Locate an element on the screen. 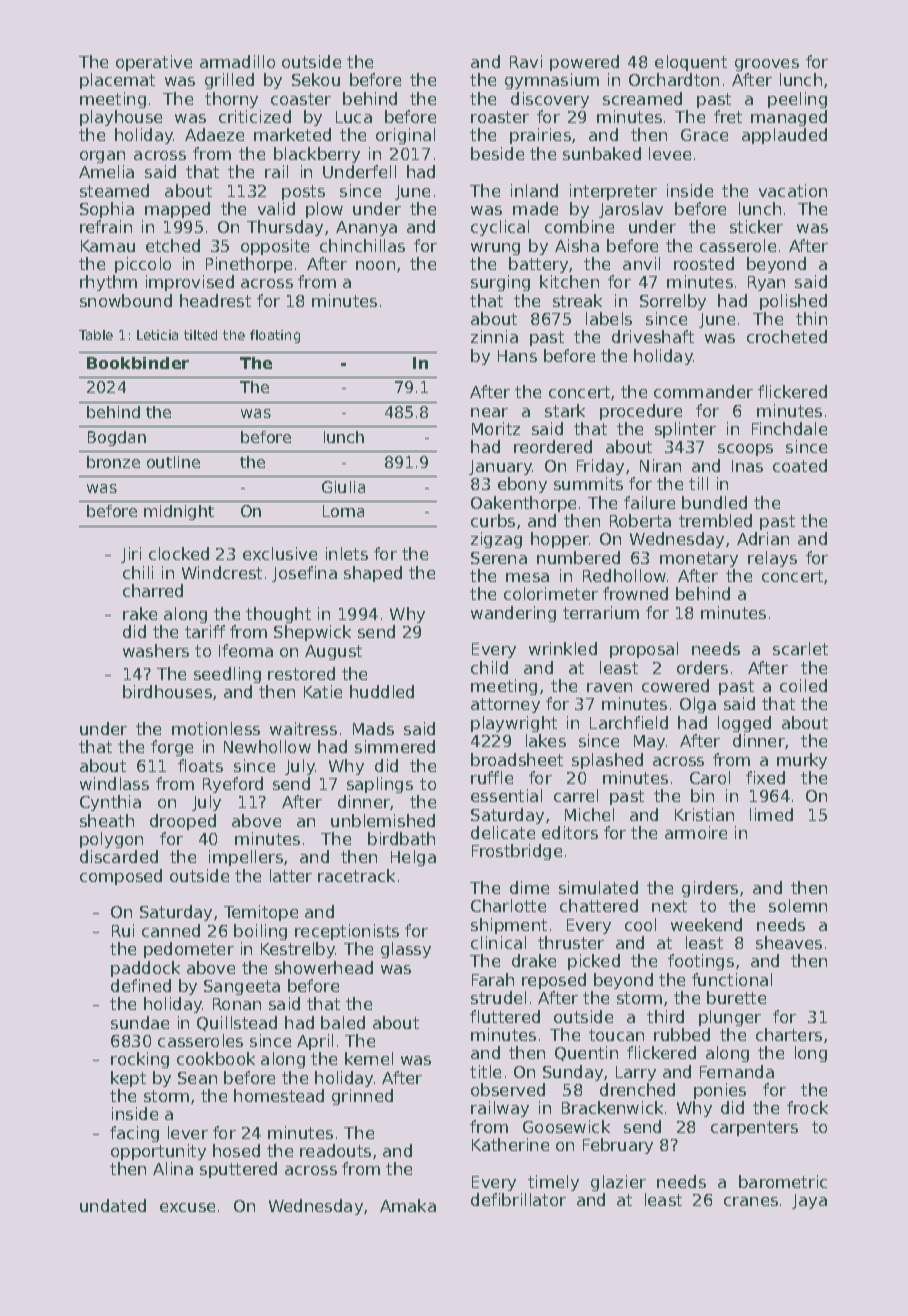 The height and width of the screenshot is (1316, 908). Jaroslav is located at coordinates (631, 210).
